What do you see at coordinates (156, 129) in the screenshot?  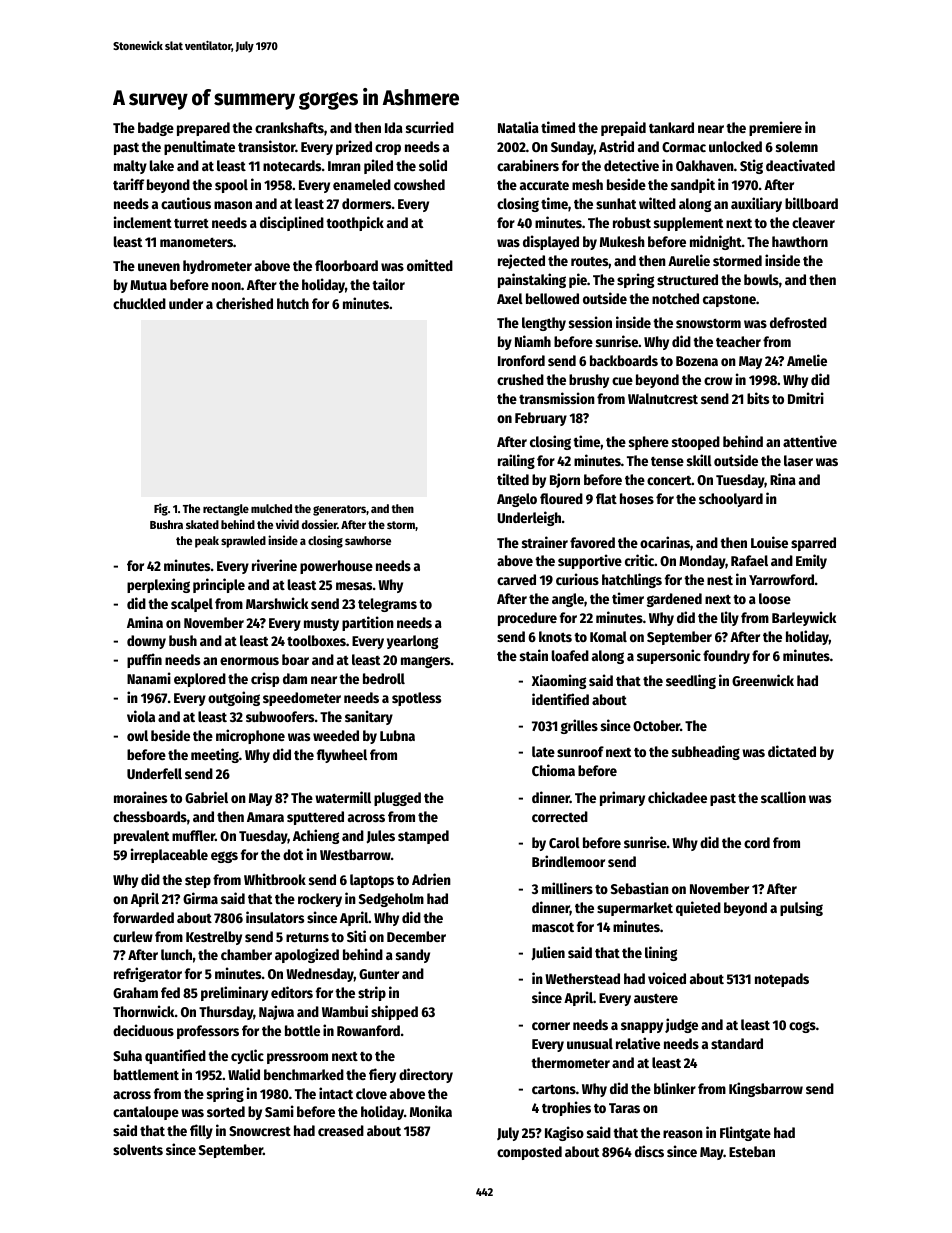 I see `badge` at bounding box center [156, 129].
